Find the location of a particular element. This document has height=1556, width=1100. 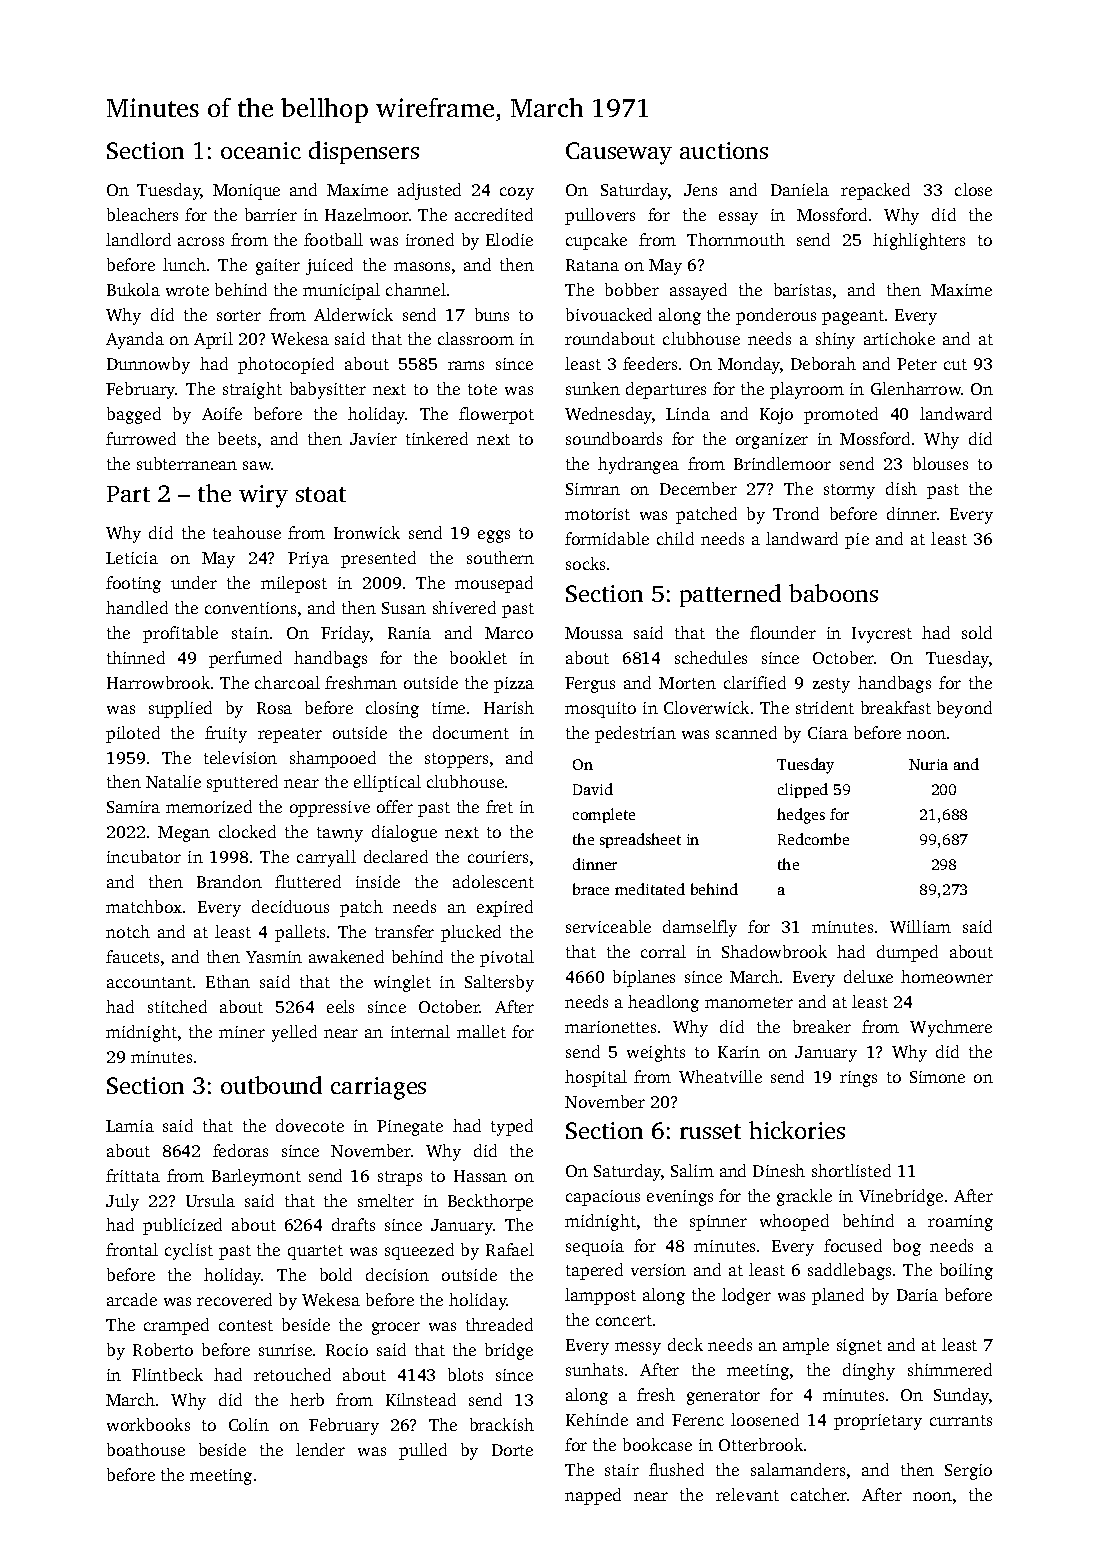

Causeway is located at coordinates (619, 153).
